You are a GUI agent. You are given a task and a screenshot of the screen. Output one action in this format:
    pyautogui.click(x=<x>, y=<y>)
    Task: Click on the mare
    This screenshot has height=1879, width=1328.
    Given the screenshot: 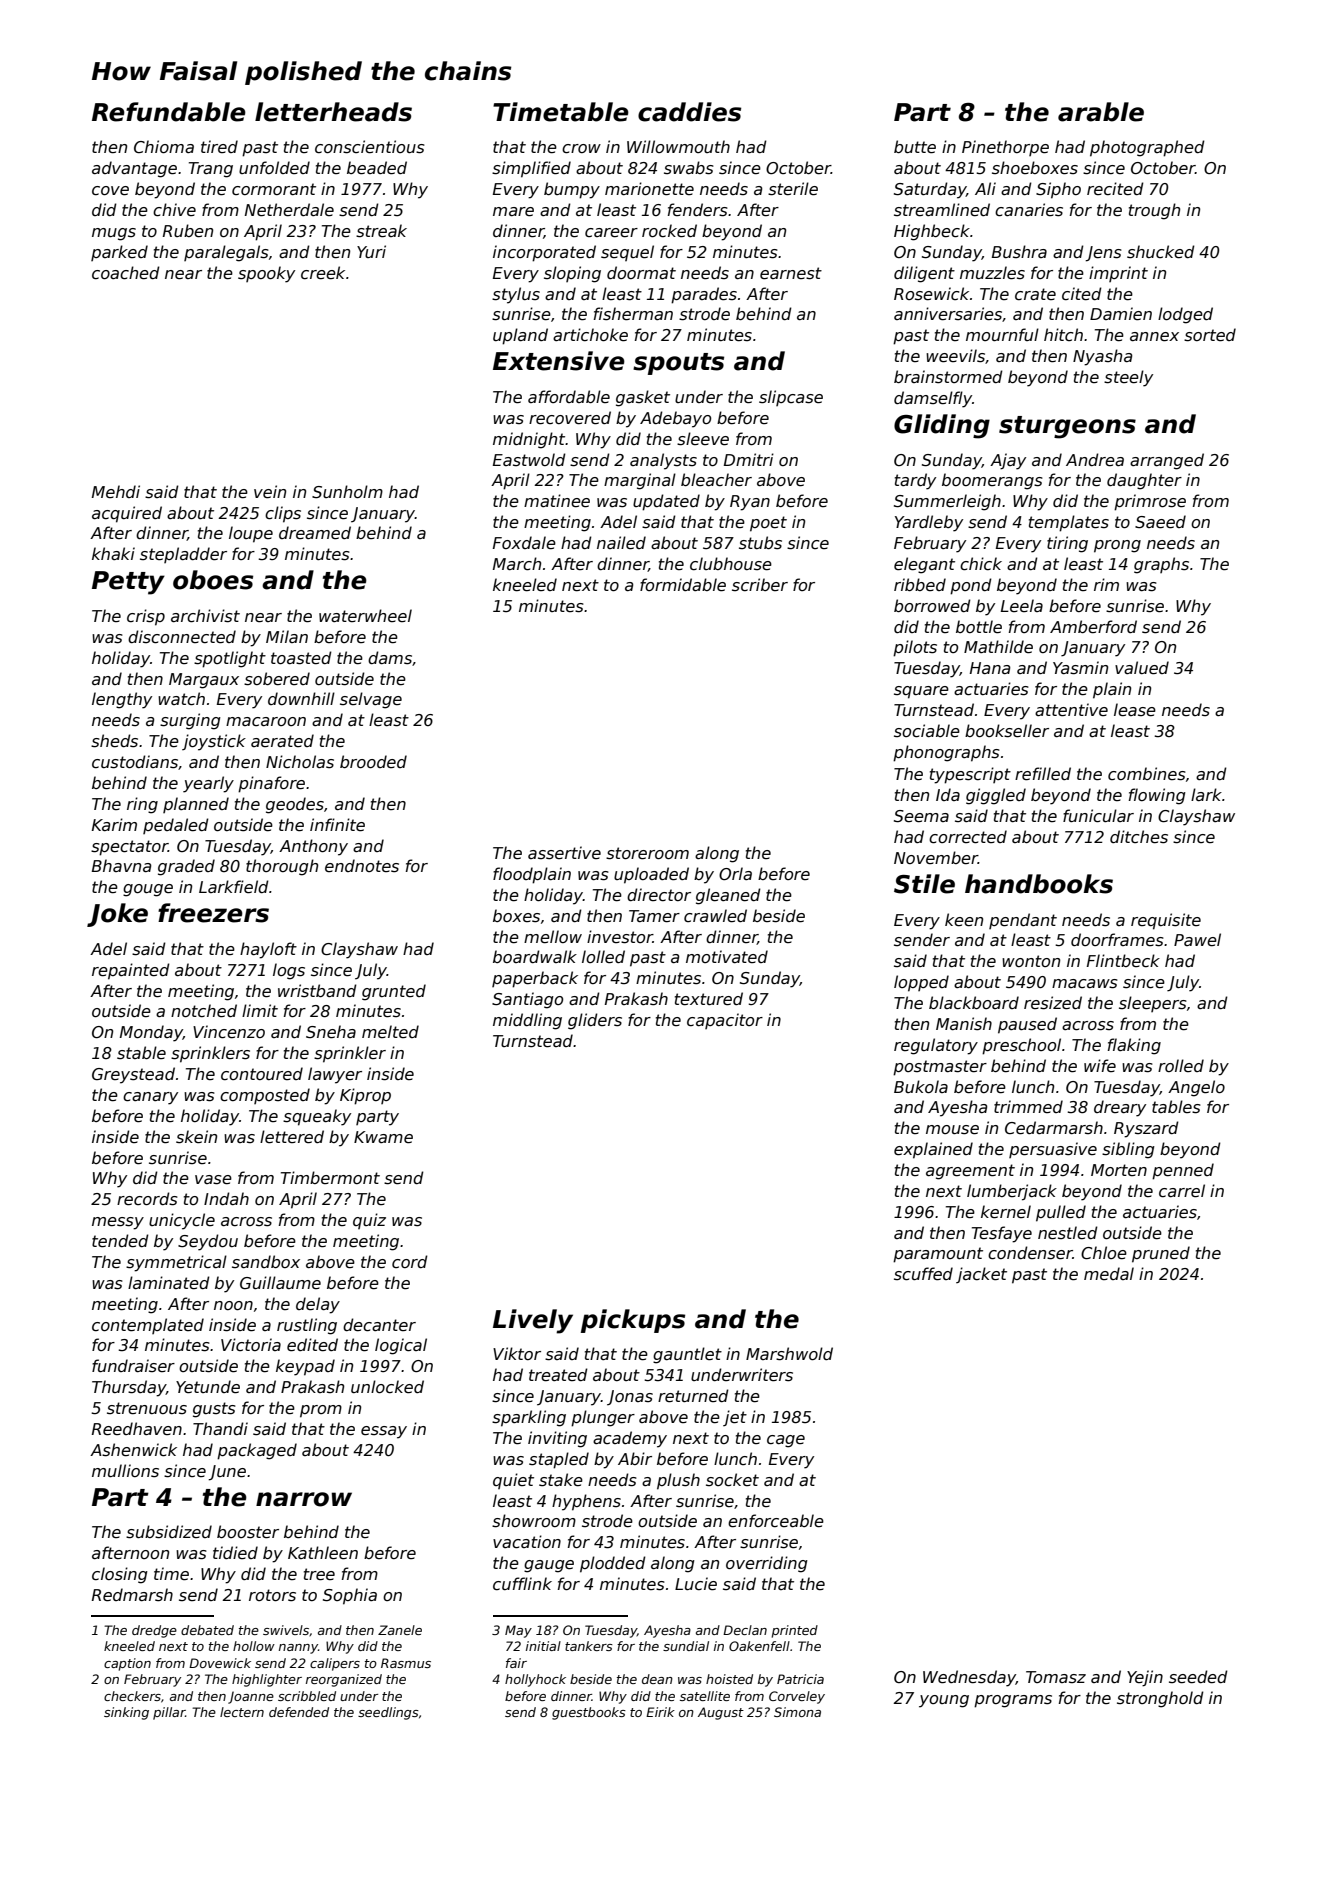 What is the action you would take?
    pyautogui.click(x=513, y=212)
